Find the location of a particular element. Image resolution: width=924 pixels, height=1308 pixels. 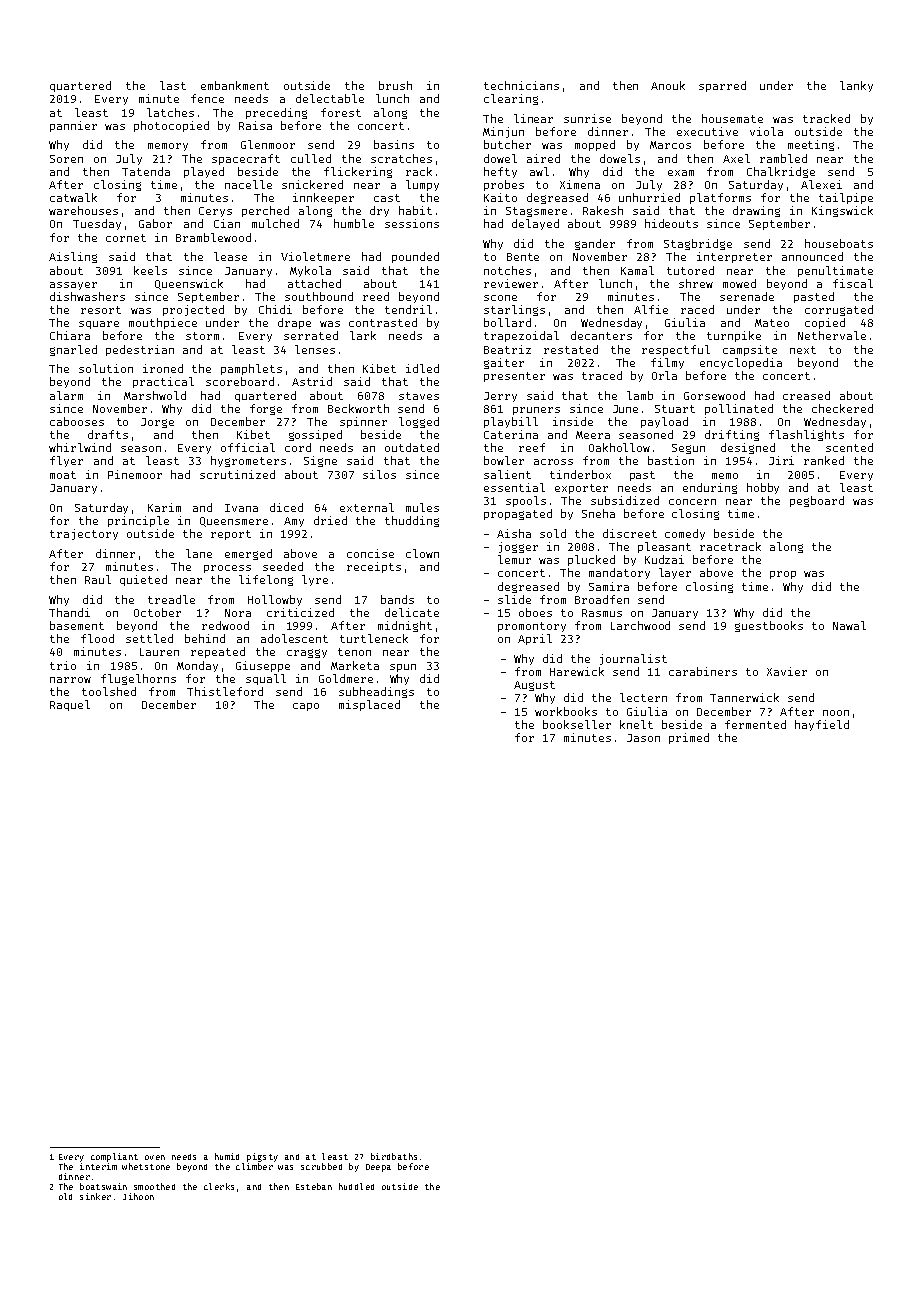

clown is located at coordinates (422, 553).
